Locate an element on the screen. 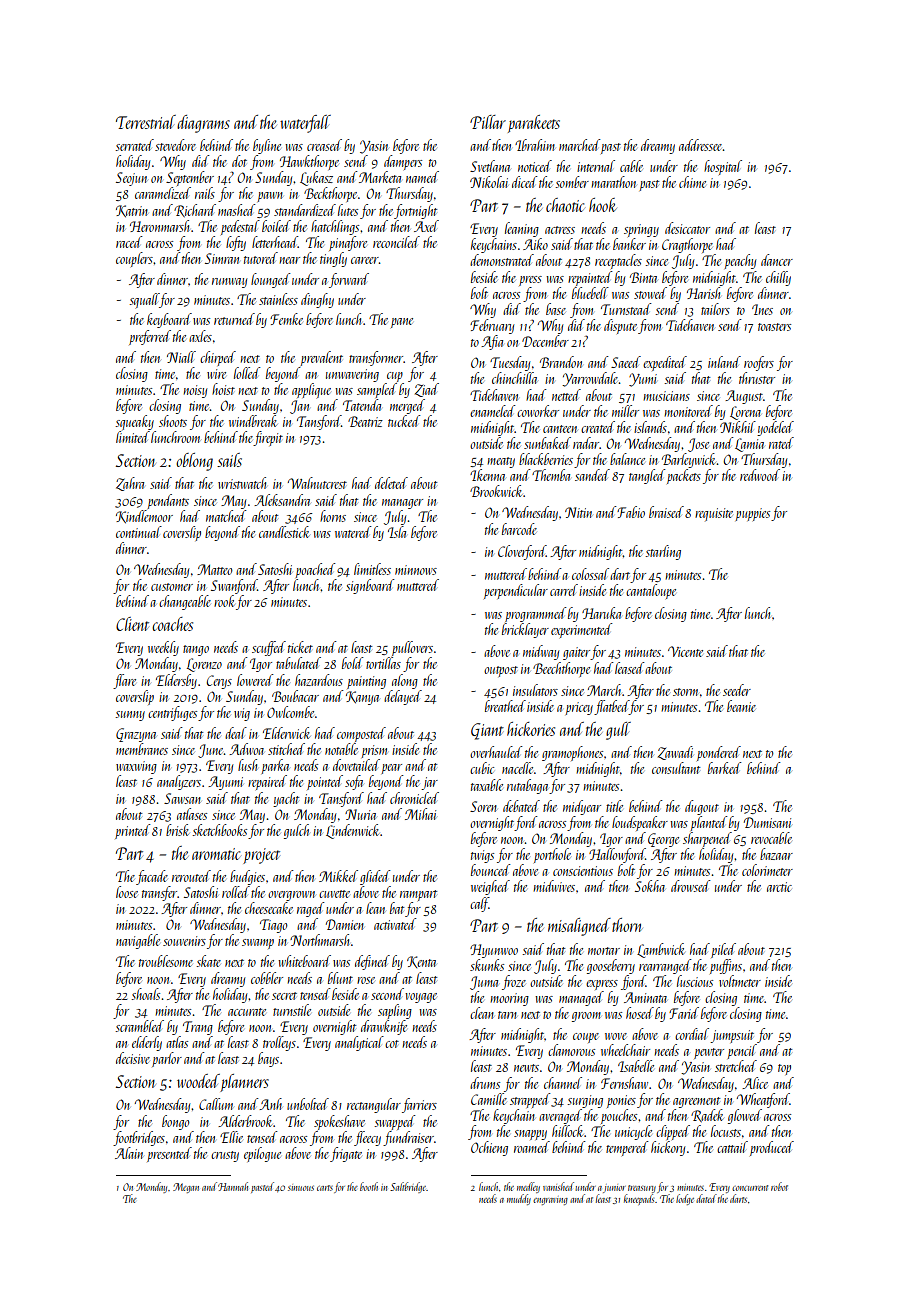  navigable is located at coordinates (138, 941).
